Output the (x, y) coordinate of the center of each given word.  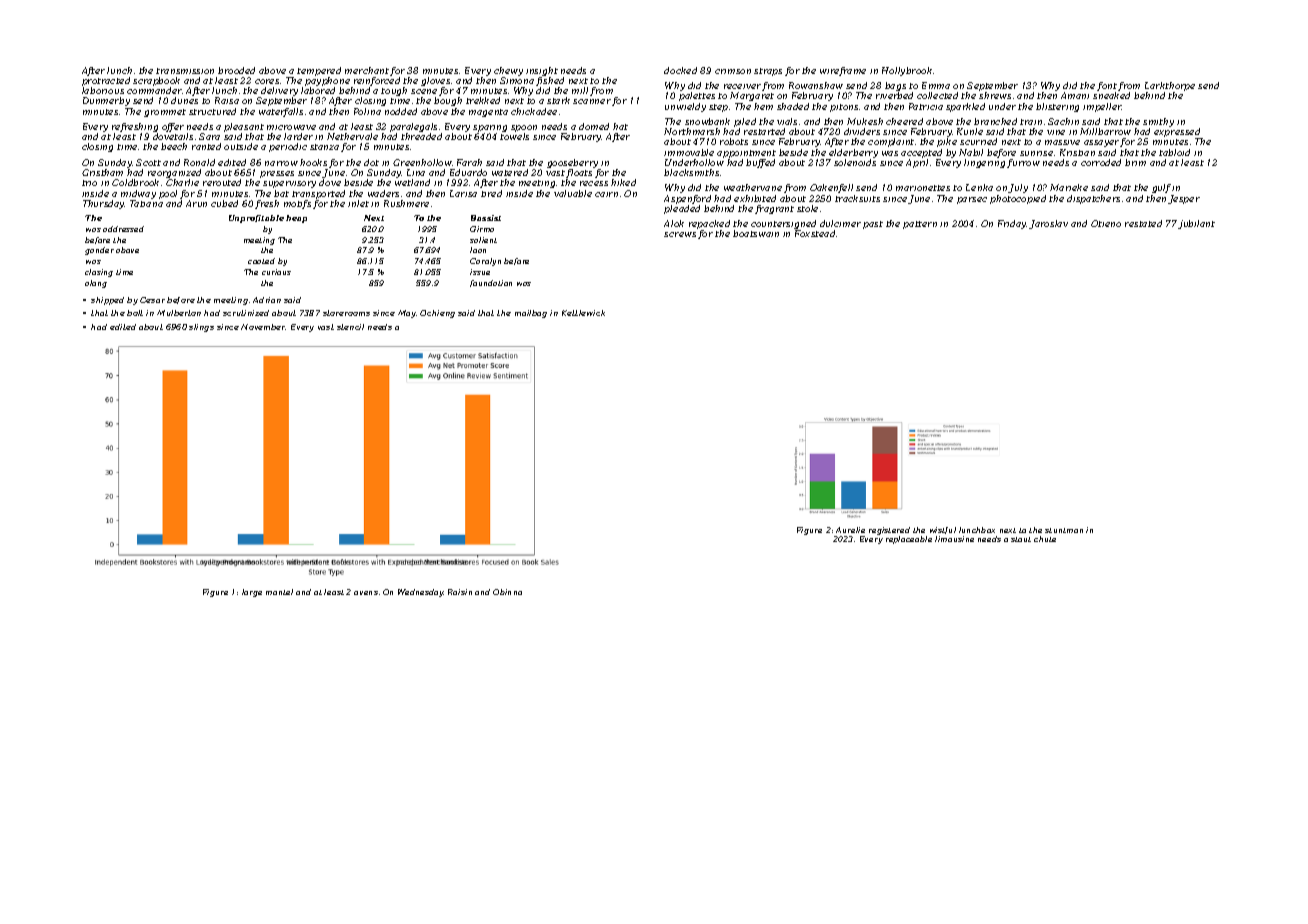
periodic (288, 147)
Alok (674, 223)
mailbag (531, 314)
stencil (350, 327)
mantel (279, 592)
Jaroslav (1048, 224)
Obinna (507, 592)
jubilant (1196, 224)
